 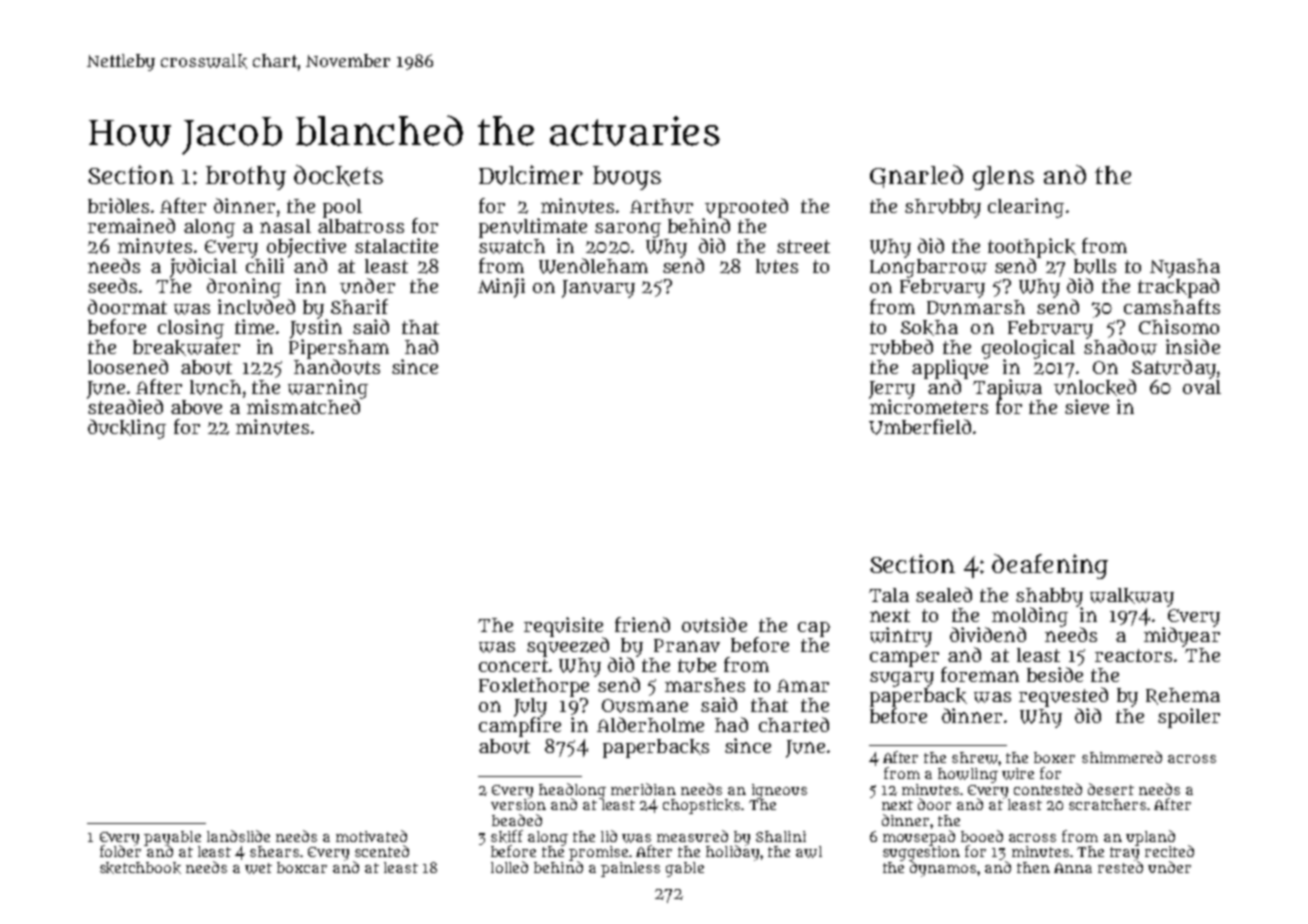 What do you see at coordinates (781, 836) in the screenshot?
I see `Shalini` at bounding box center [781, 836].
